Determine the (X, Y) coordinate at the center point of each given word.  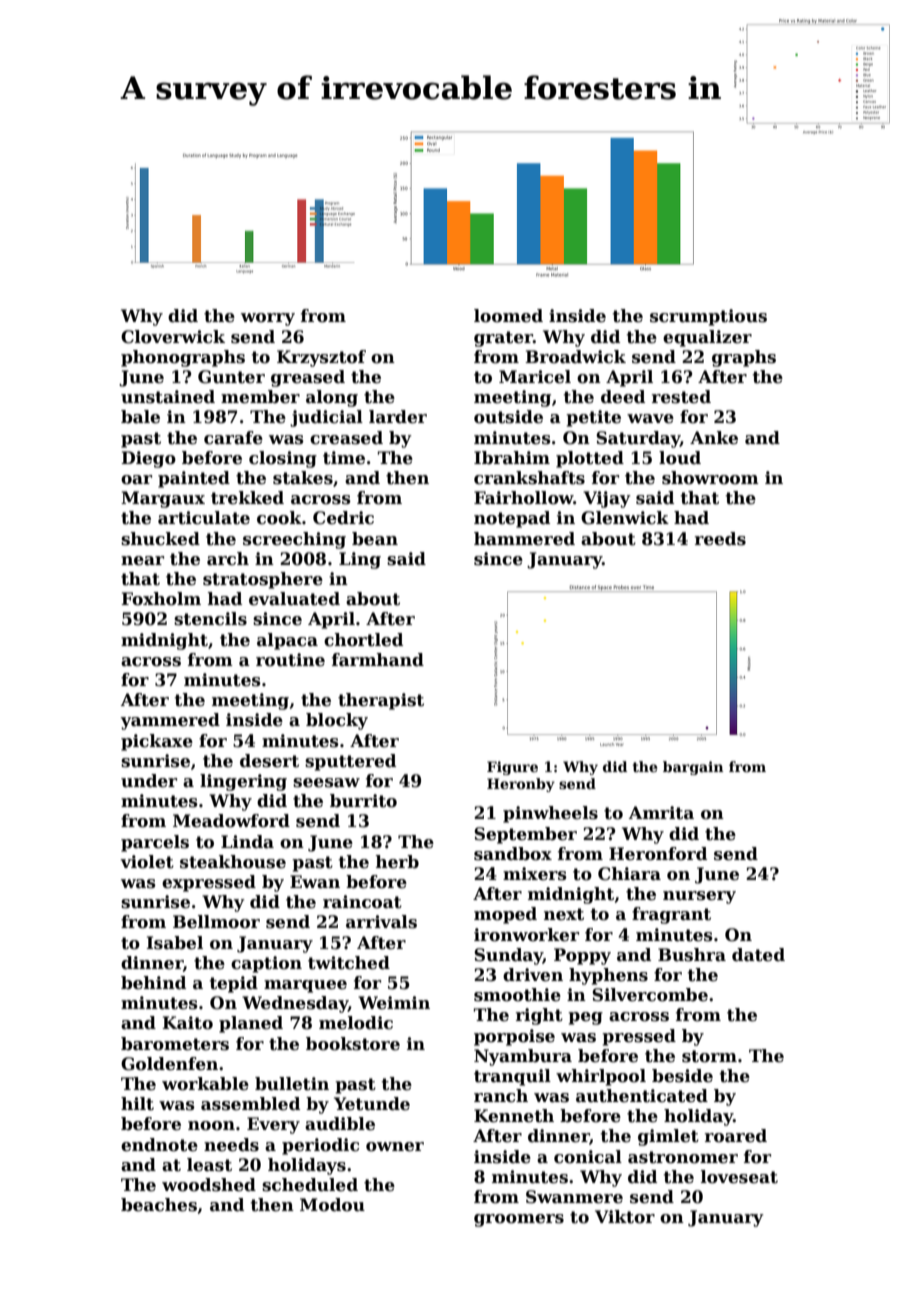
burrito (363, 801)
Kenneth (514, 1116)
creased (346, 438)
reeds (720, 539)
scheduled (310, 1185)
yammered (170, 721)
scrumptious (708, 317)
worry (268, 319)
